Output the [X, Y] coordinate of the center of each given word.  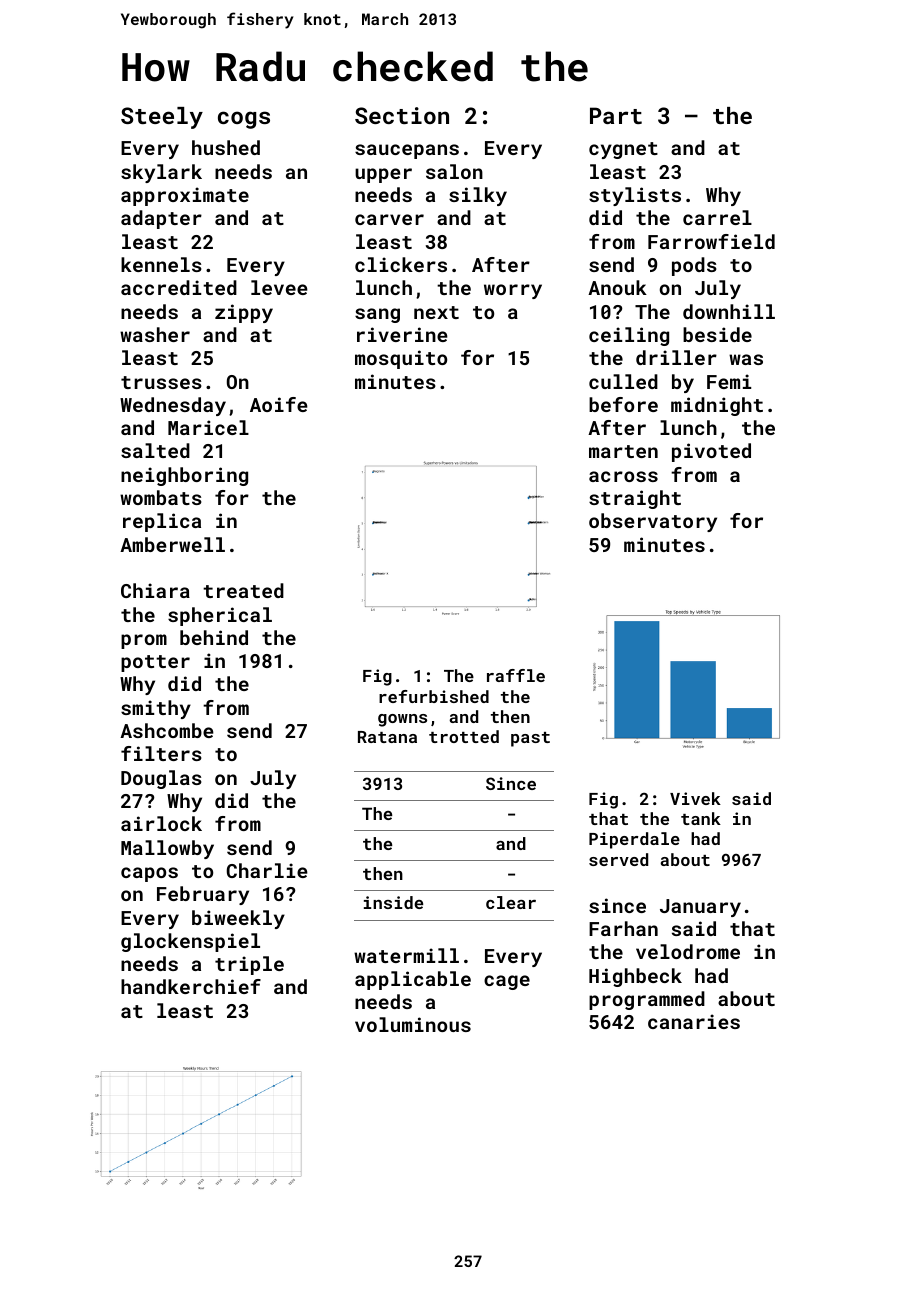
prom [144, 641]
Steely [162, 118]
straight [635, 499]
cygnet [623, 150]
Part [616, 115]
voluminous [413, 1024]
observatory [653, 522]
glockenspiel [190, 942]
